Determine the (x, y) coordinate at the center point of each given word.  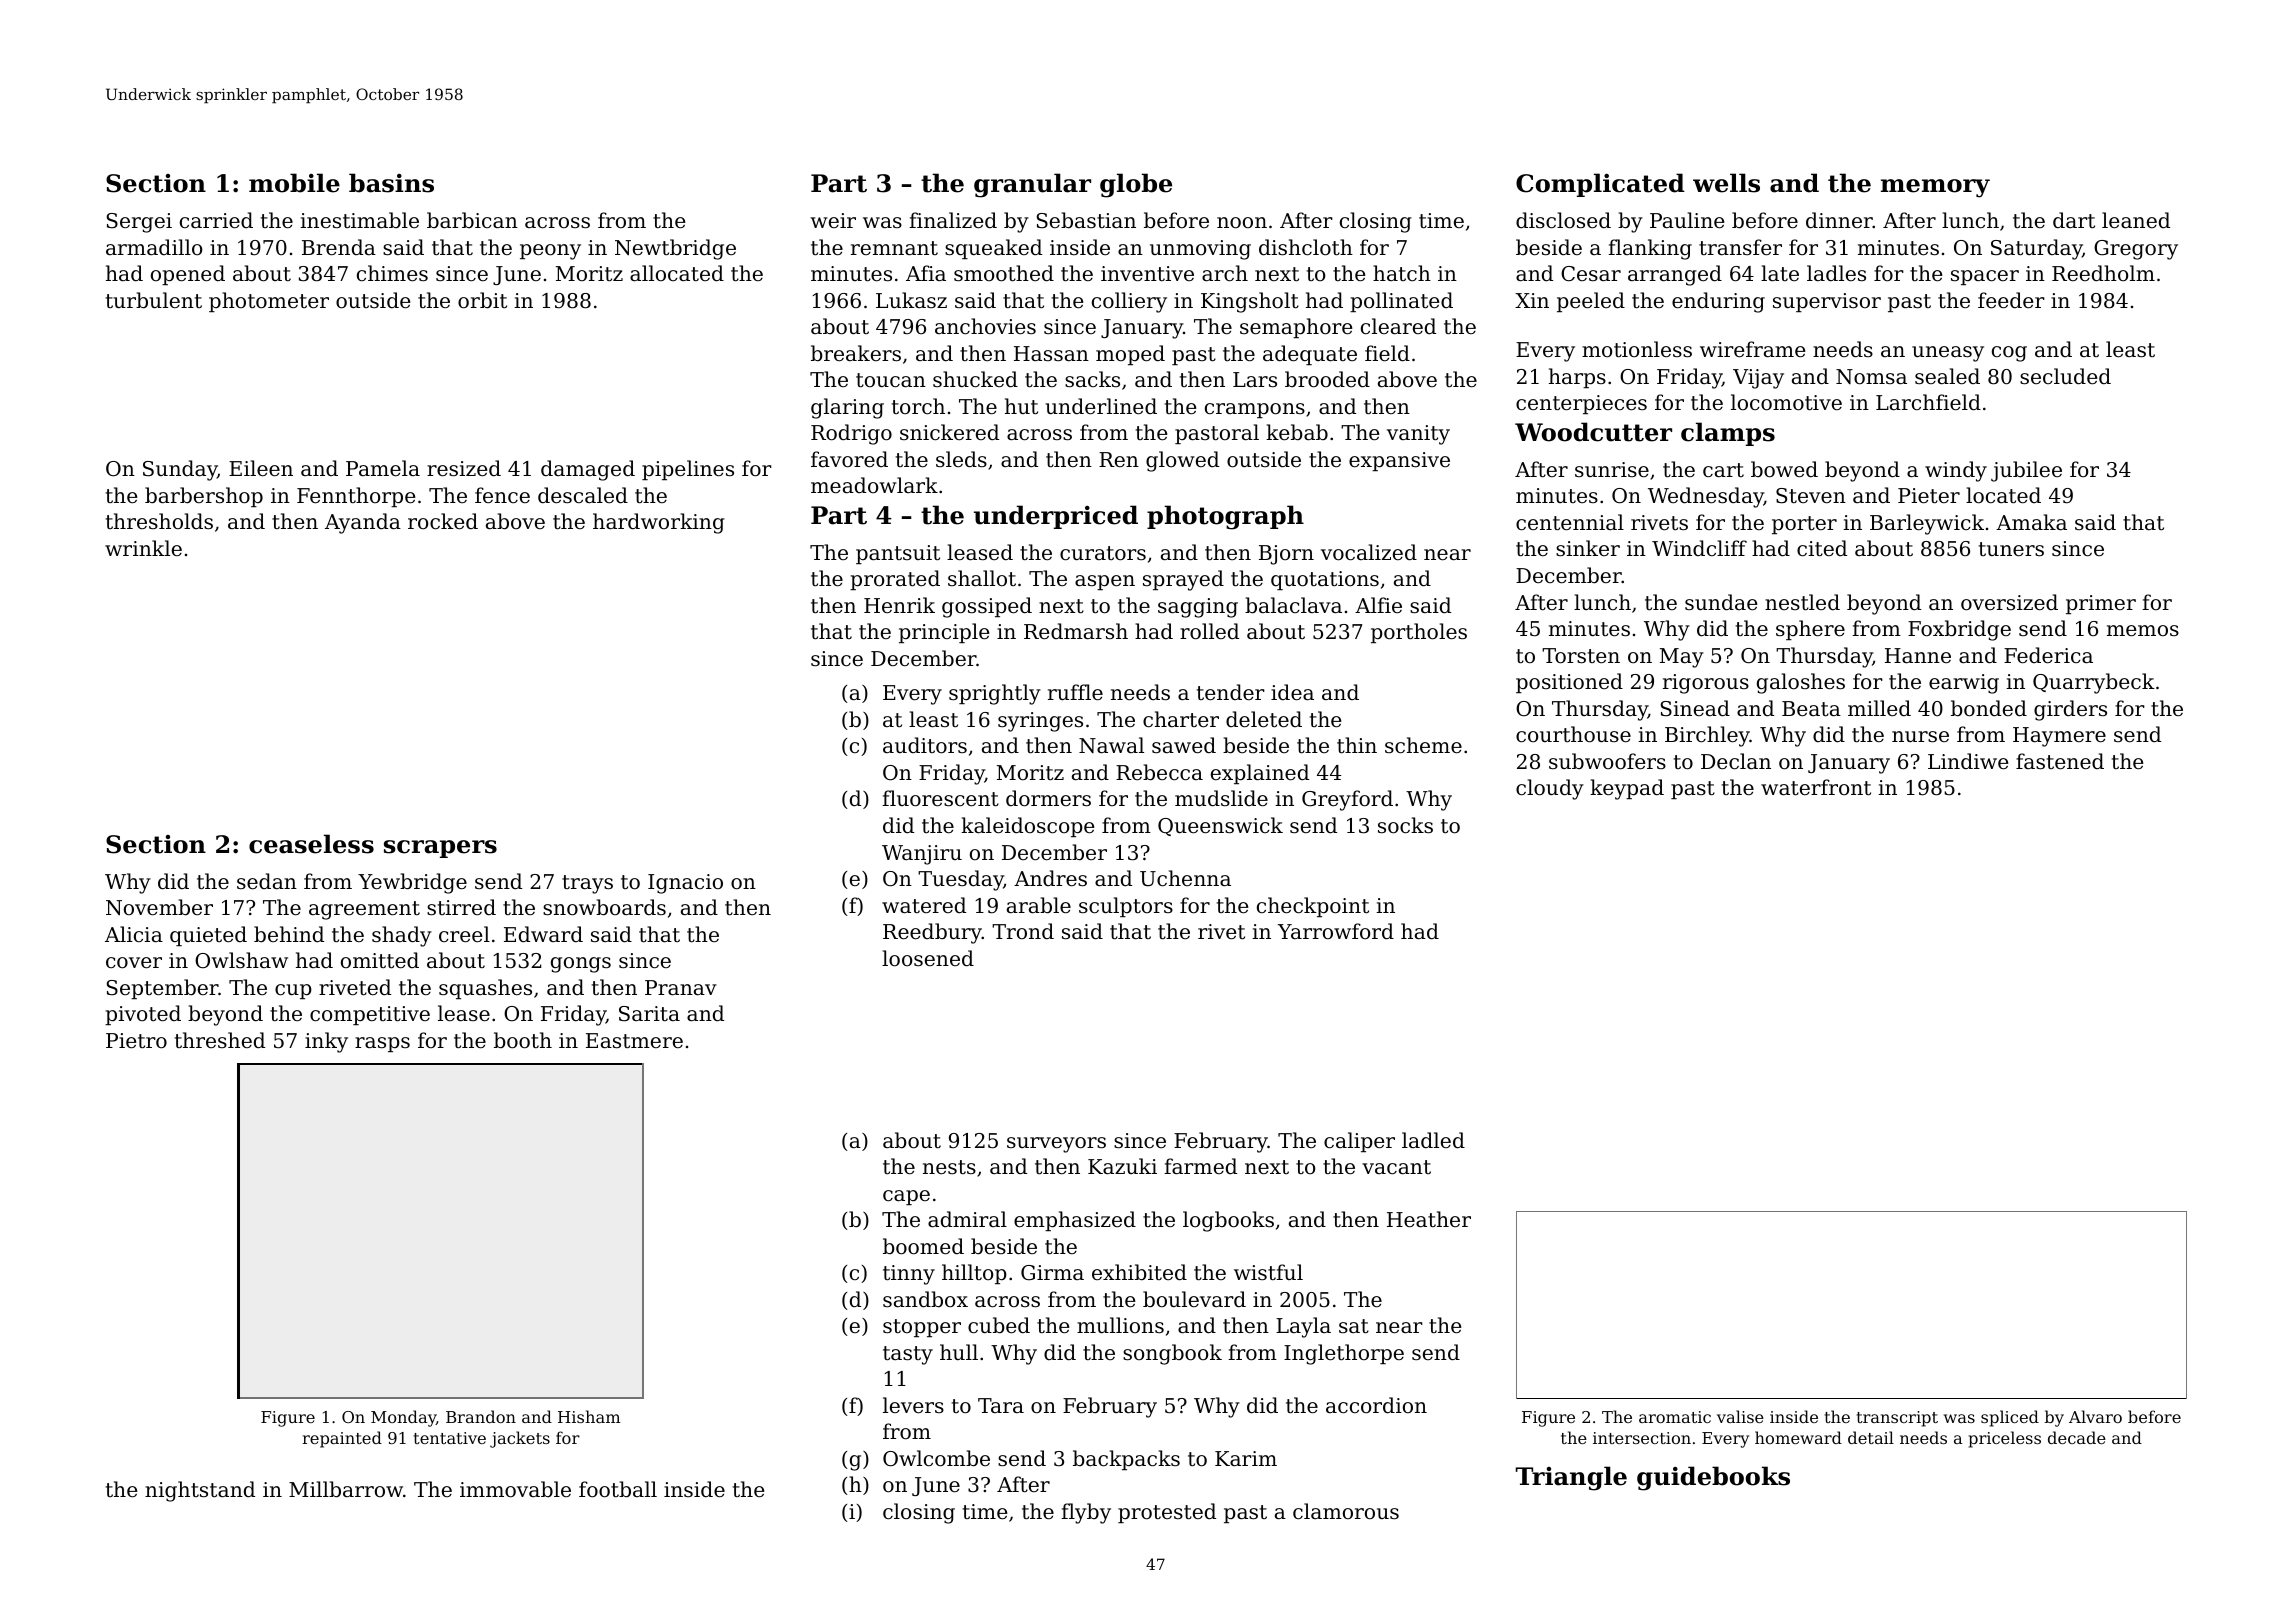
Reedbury (932, 933)
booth (523, 1040)
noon (1242, 223)
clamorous (1346, 1511)
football (618, 1489)
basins (391, 183)
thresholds (159, 521)
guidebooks (1713, 1478)
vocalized (1369, 552)
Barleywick (1927, 524)
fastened (2060, 761)
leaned (2136, 220)
